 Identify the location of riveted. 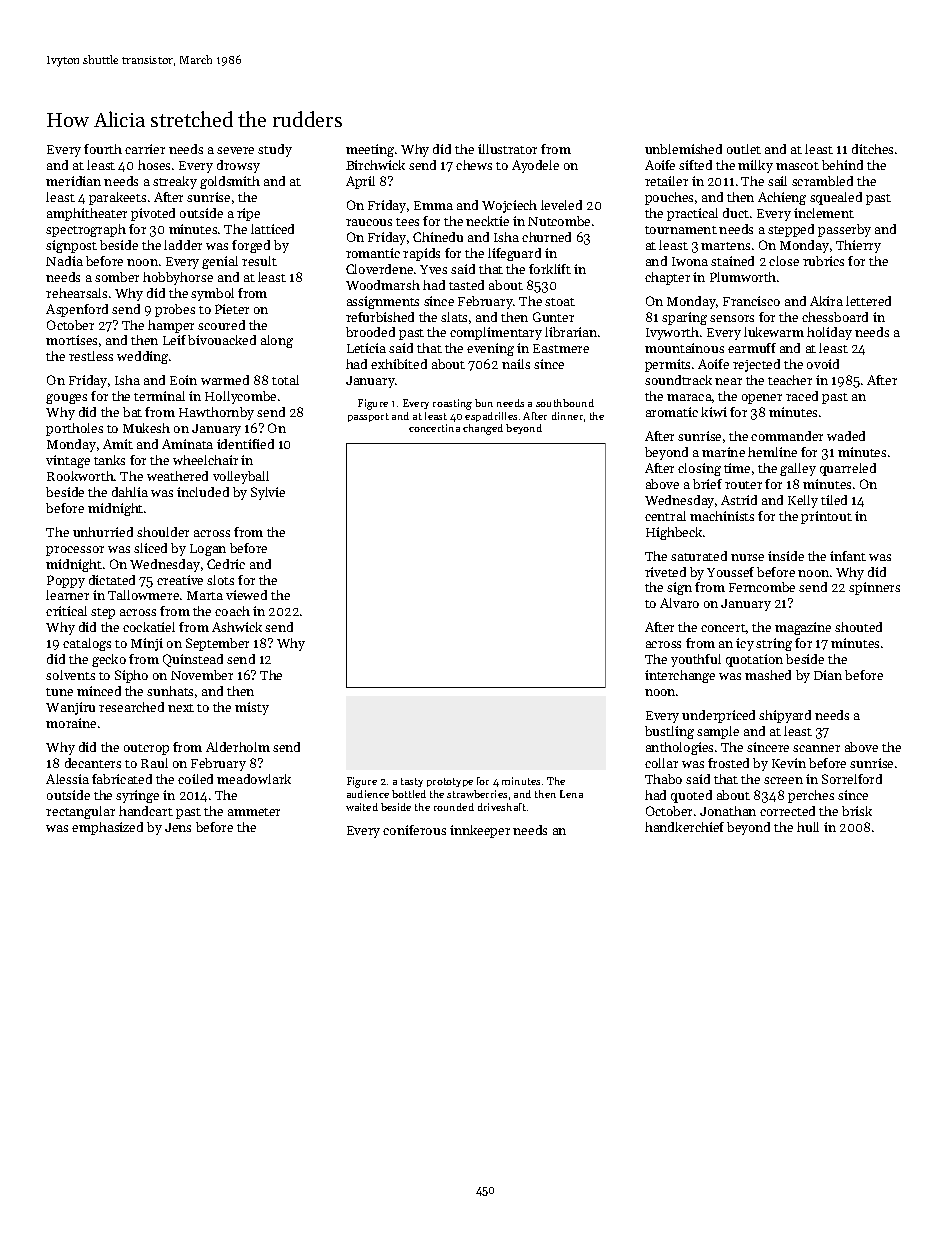
(665, 572).
